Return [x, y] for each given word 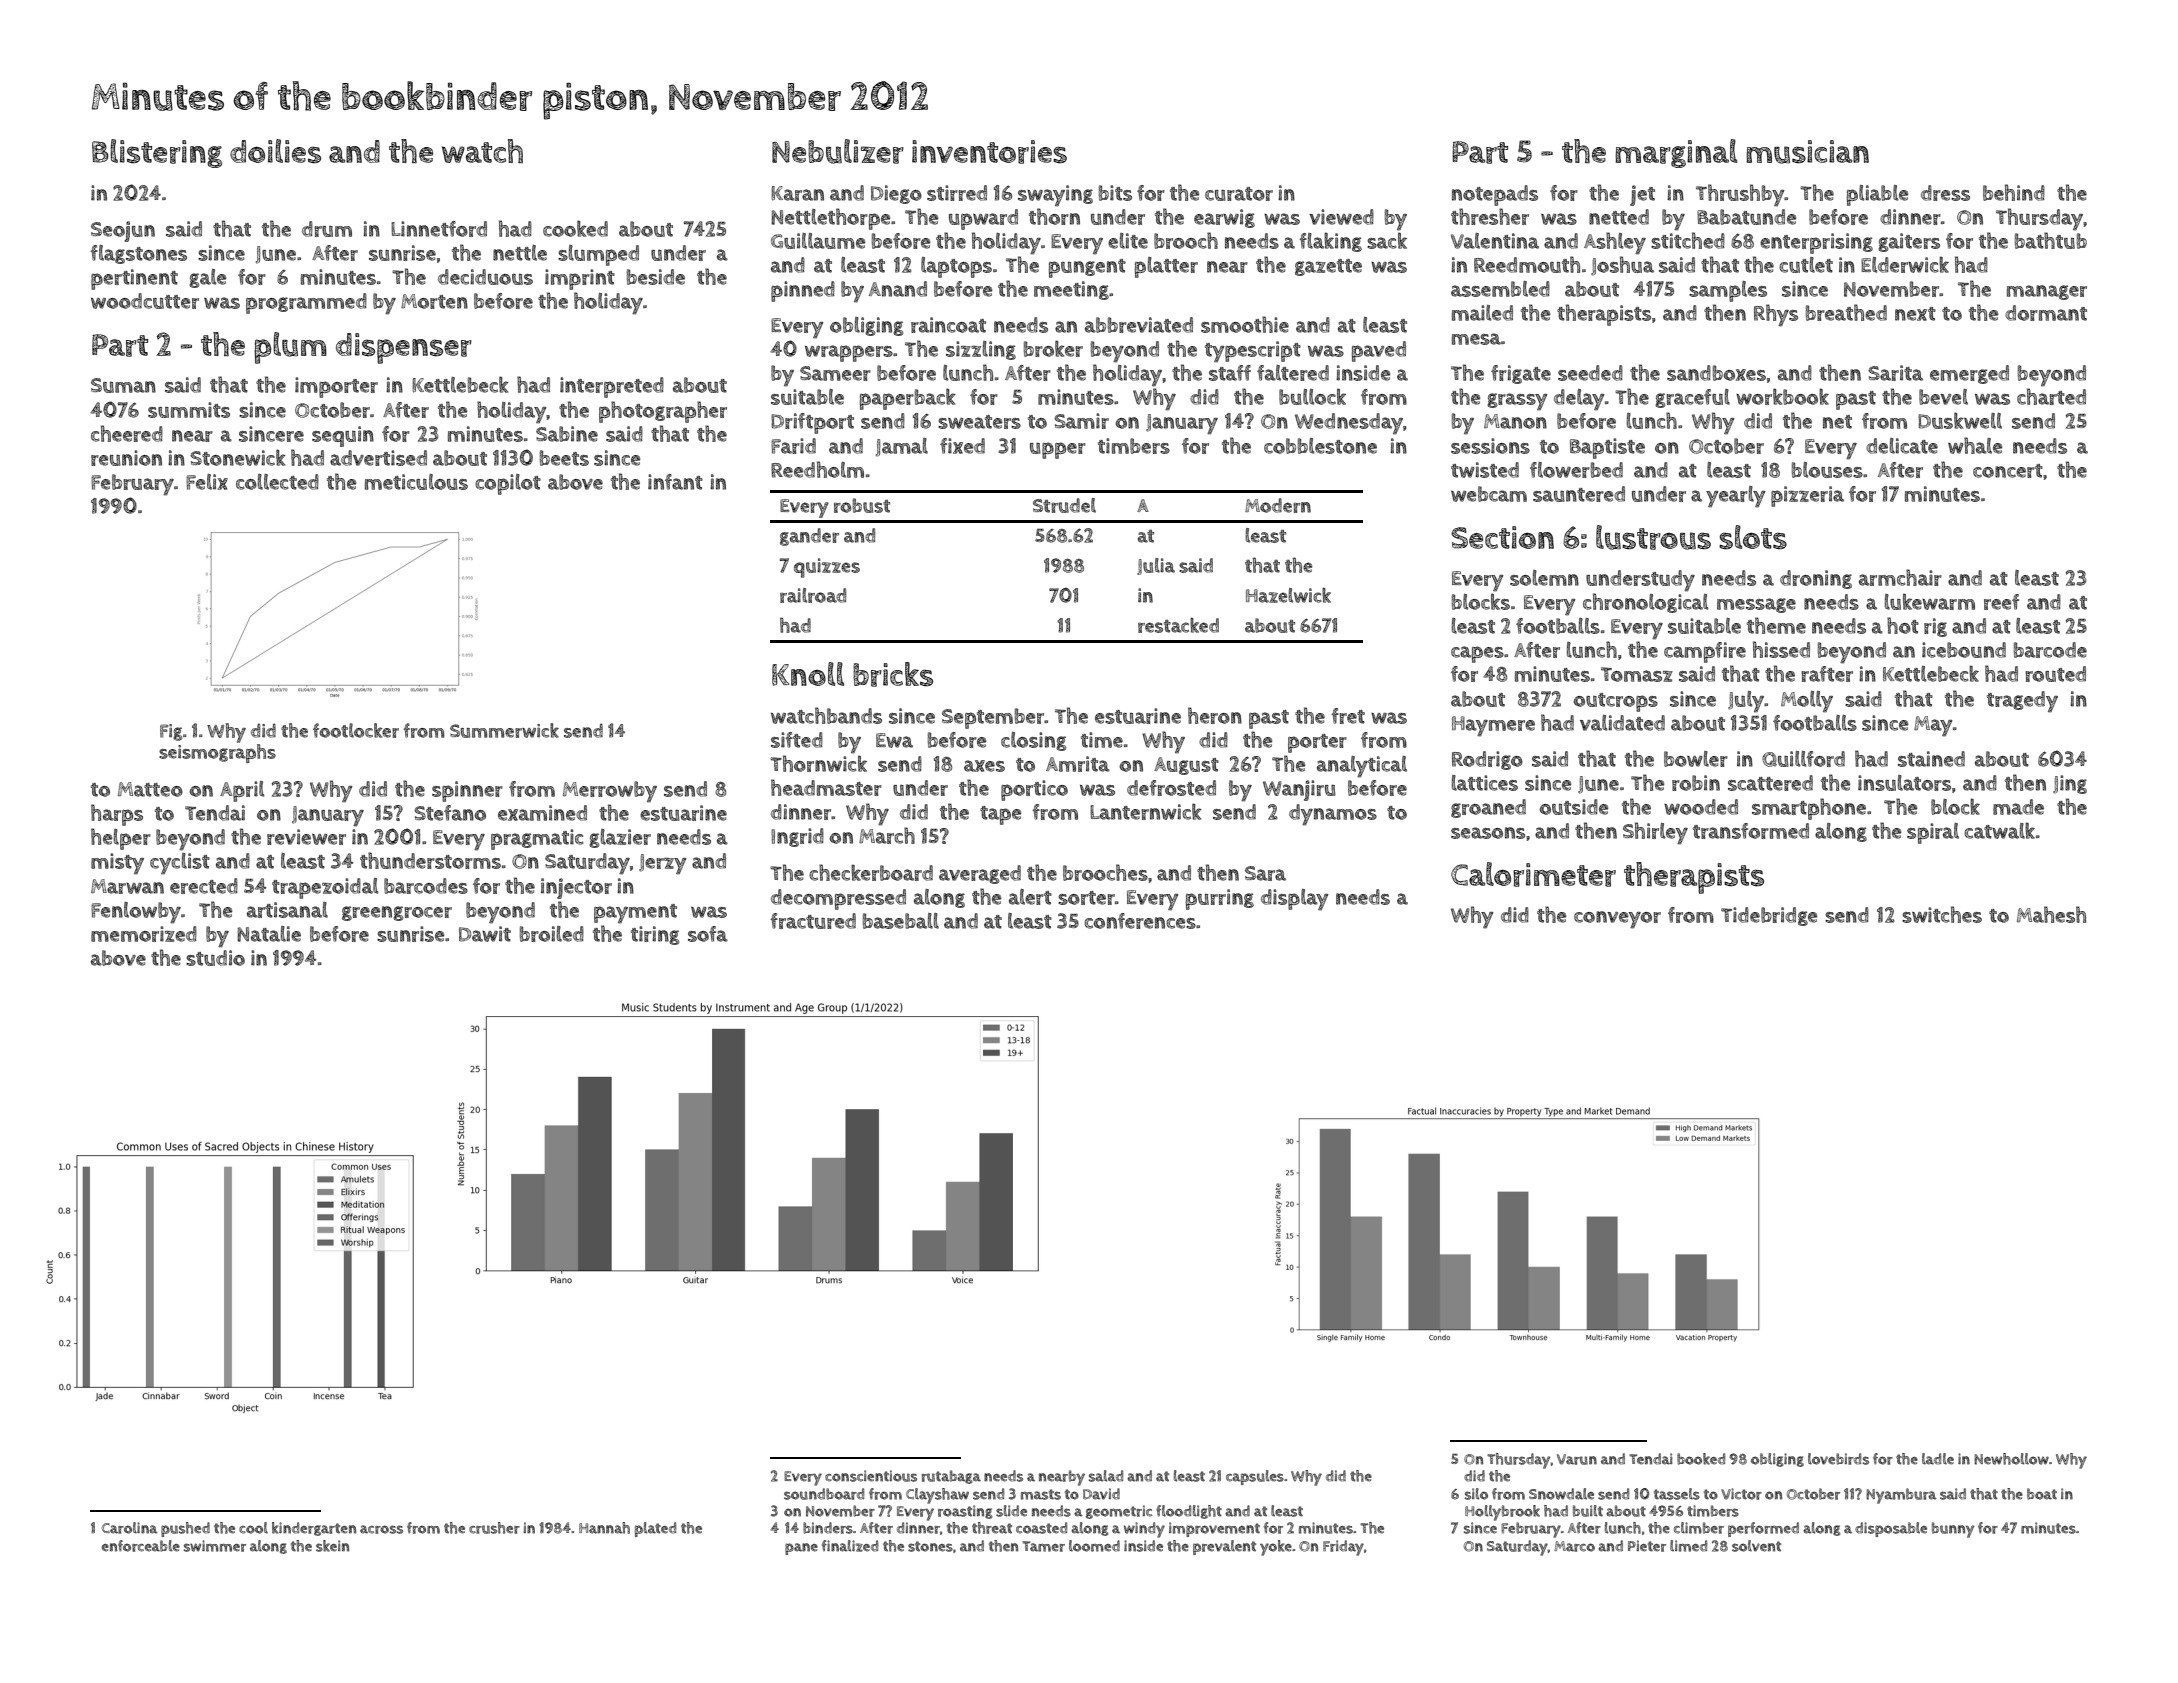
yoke [1276, 1548]
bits [1115, 193]
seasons [1488, 833]
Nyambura [1901, 1496]
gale [207, 278]
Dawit [485, 934]
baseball [901, 921]
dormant [2046, 313]
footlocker [356, 730]
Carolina [130, 1528]
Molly [1807, 702]
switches [1942, 914]
